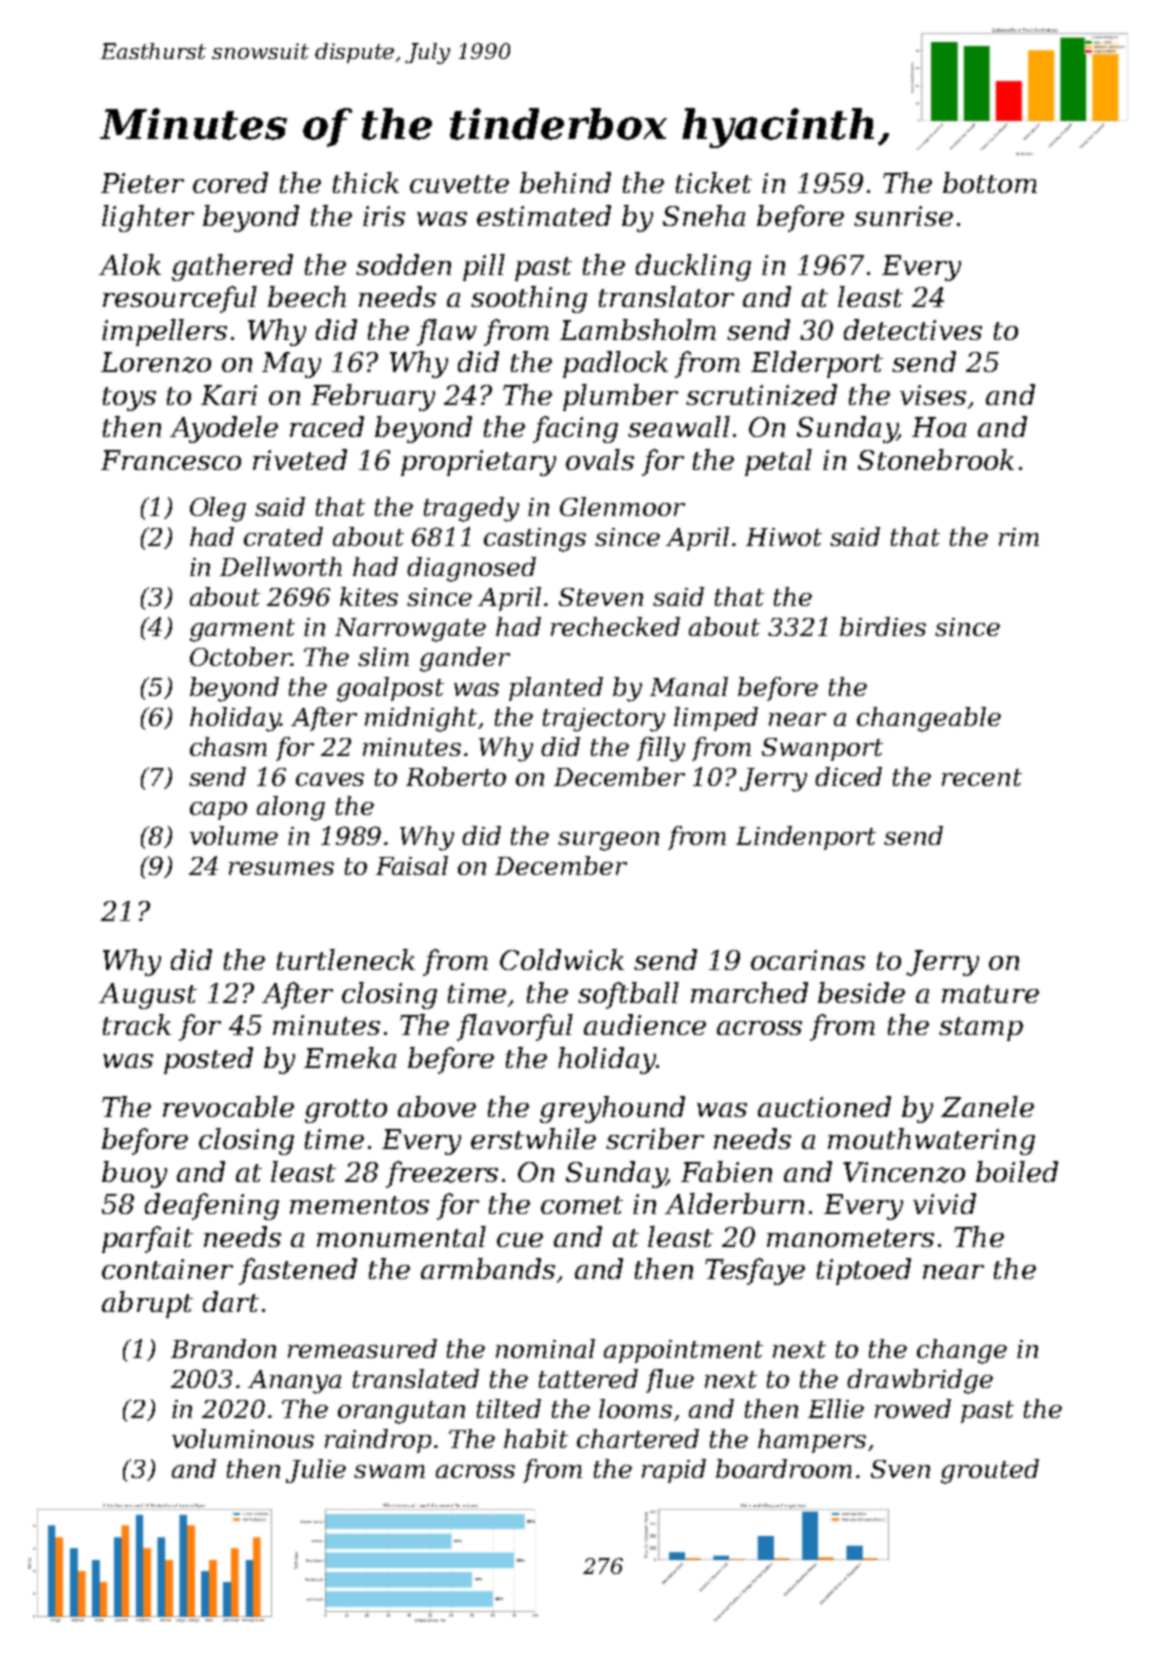 This image has height=1654, width=1165. I want to click on gathered, so click(232, 267).
